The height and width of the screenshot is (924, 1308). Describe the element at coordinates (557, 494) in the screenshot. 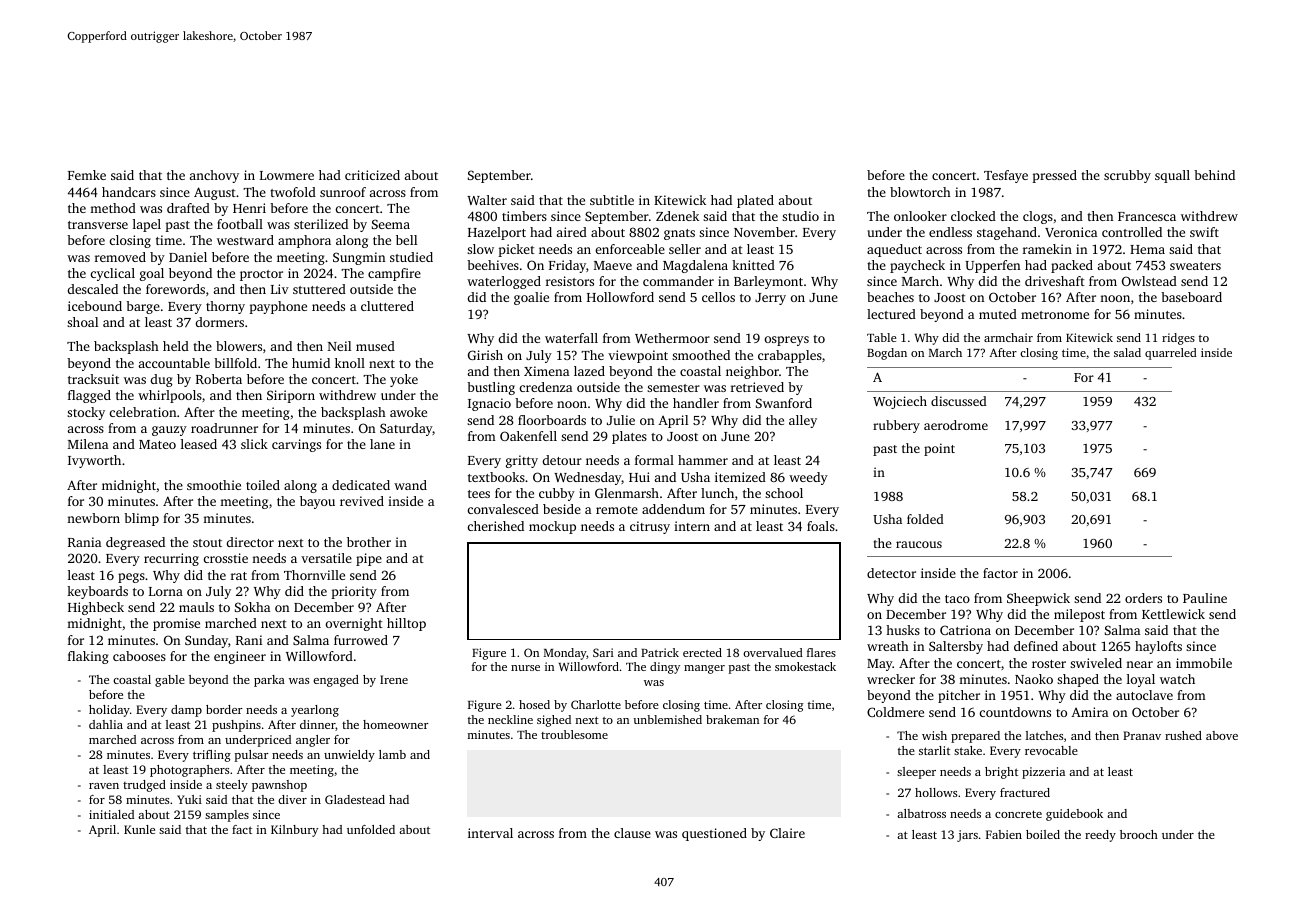

I see `cubby` at that location.
